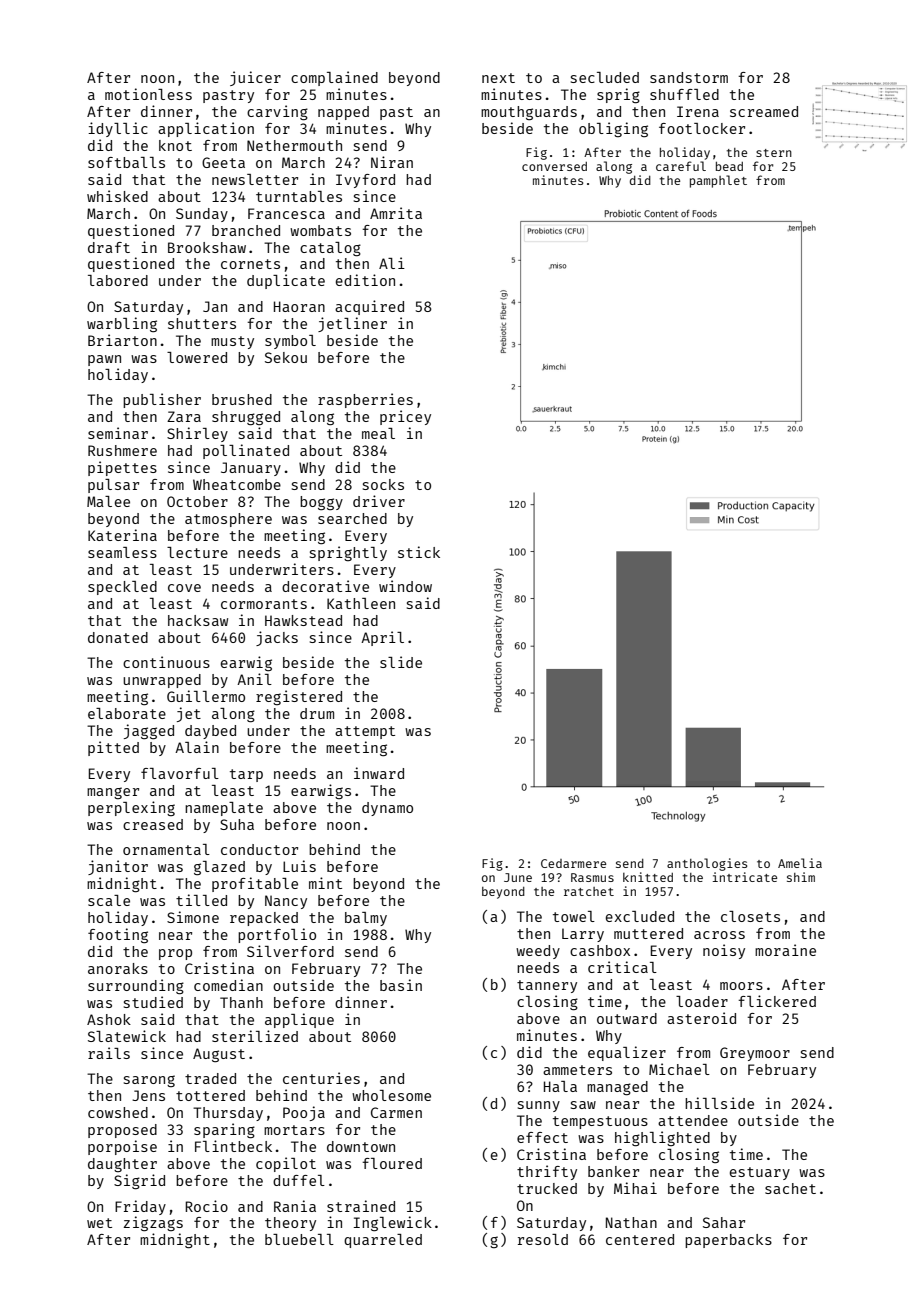  What do you see at coordinates (295, 1206) in the image?
I see `Rania` at bounding box center [295, 1206].
